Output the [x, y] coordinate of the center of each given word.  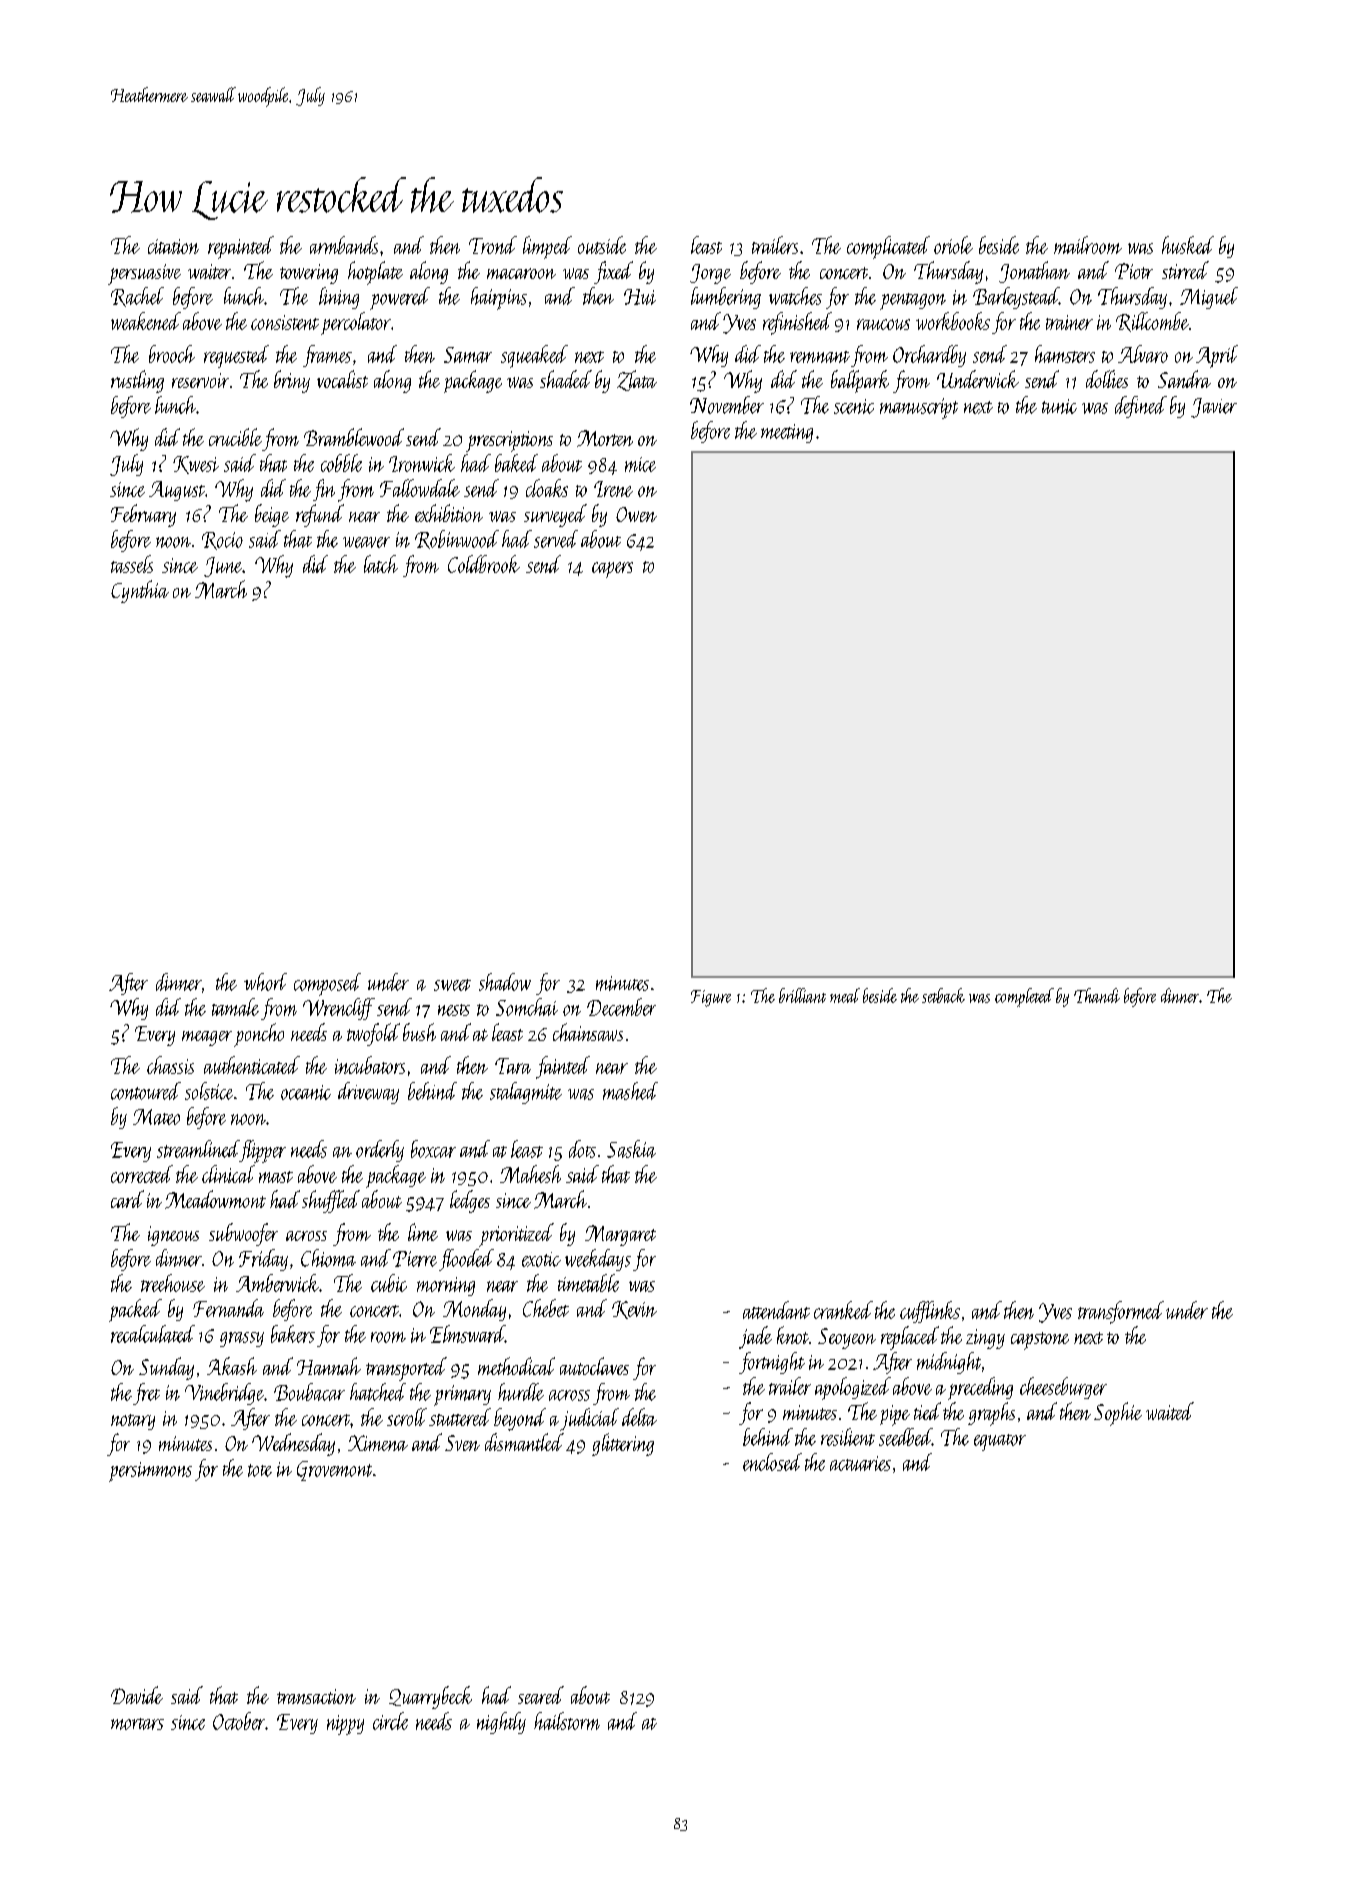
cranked [843, 1310]
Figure [711, 998]
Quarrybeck [430, 1697]
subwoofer [243, 1234]
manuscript [919, 408]
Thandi [1097, 995]
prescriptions [509, 441]
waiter [209, 271]
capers [612, 570]
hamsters [1065, 354]
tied [927, 1411]
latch [381, 564]
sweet [452, 985]
